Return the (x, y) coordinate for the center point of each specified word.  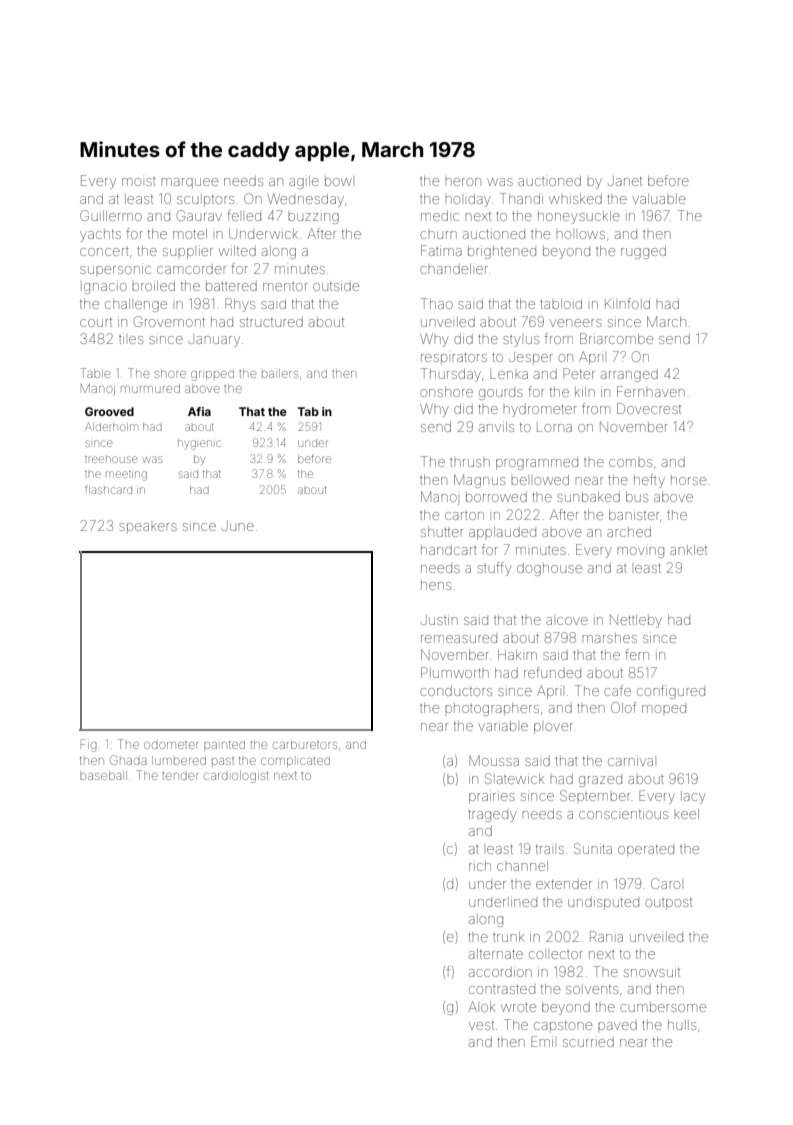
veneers (576, 323)
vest (481, 1025)
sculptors (205, 200)
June (238, 526)
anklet (688, 550)
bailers (280, 373)
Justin (439, 620)
